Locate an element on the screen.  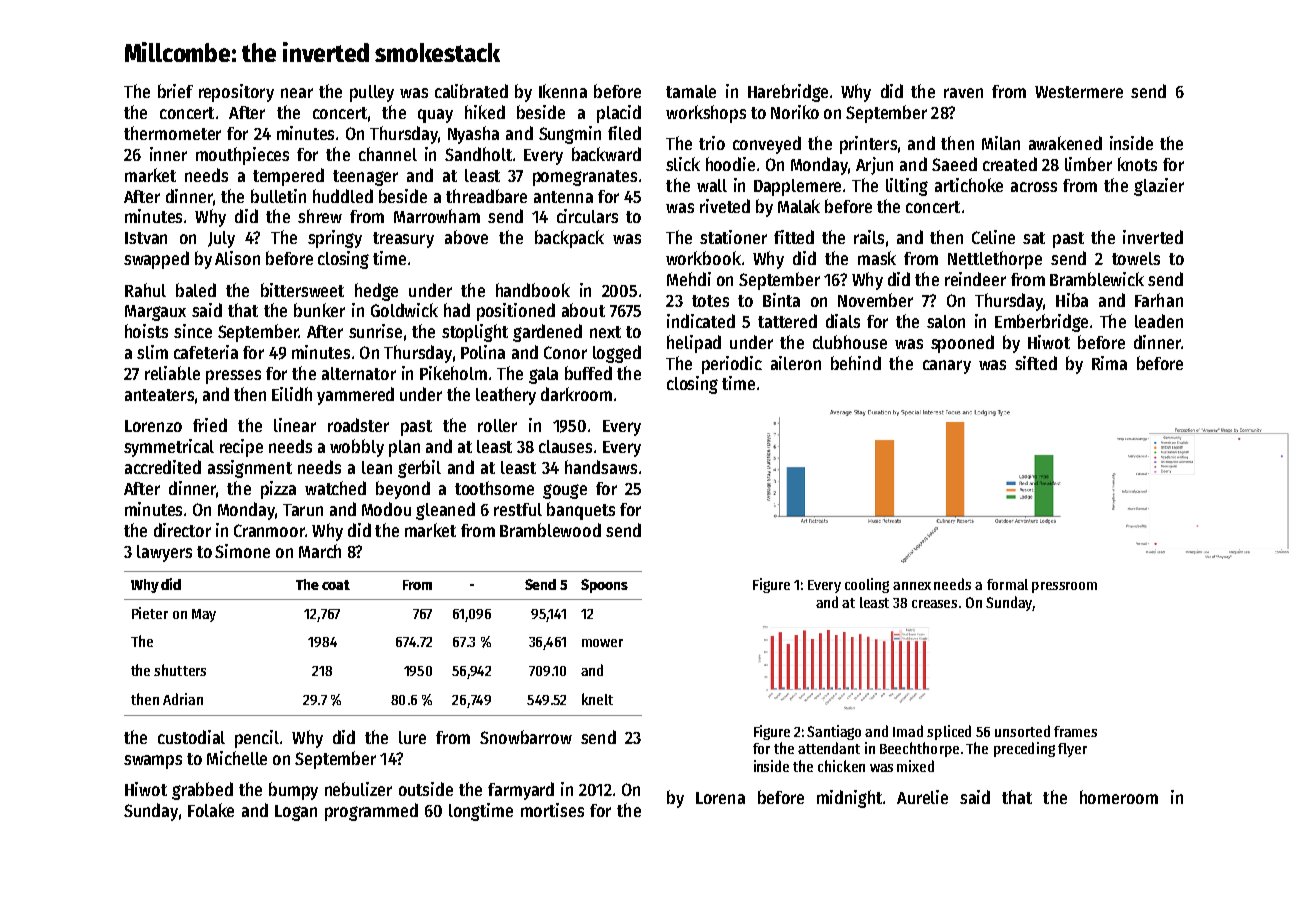
Logan is located at coordinates (296, 813).
